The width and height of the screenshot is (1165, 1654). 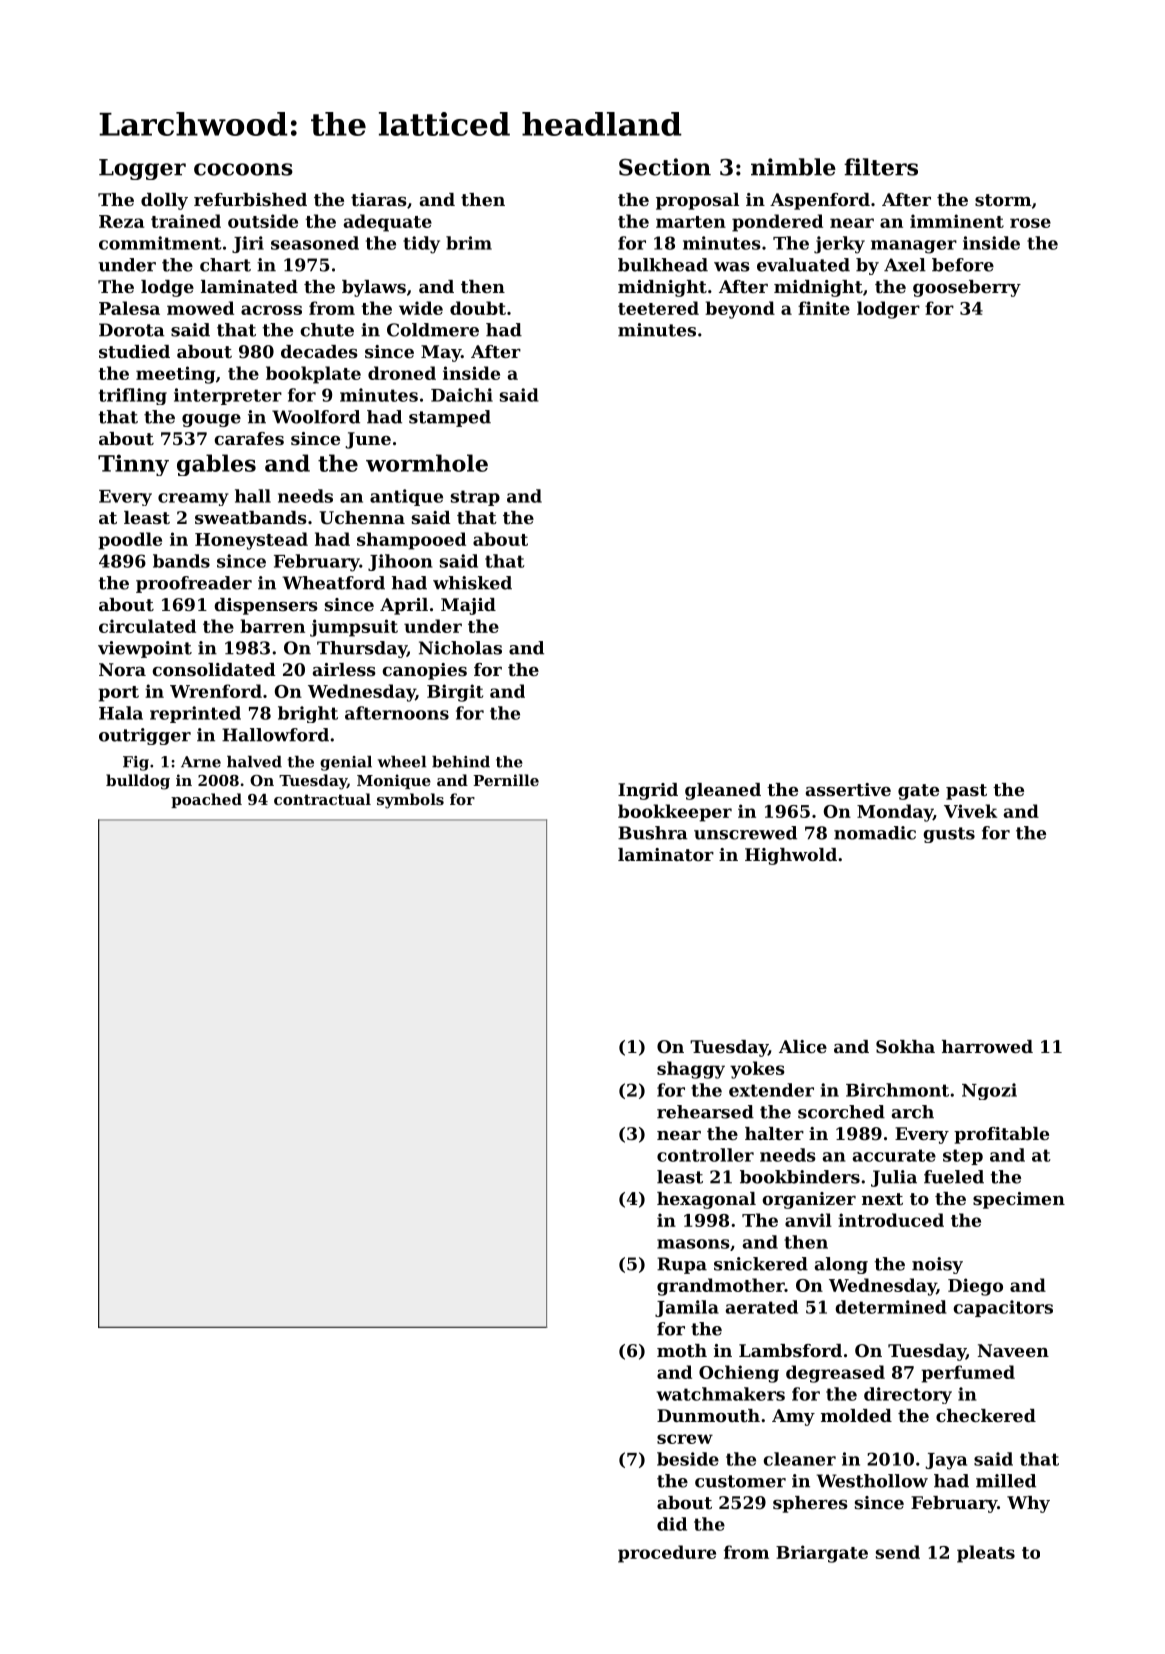 What do you see at coordinates (791, 856) in the screenshot?
I see `Highwold` at bounding box center [791, 856].
